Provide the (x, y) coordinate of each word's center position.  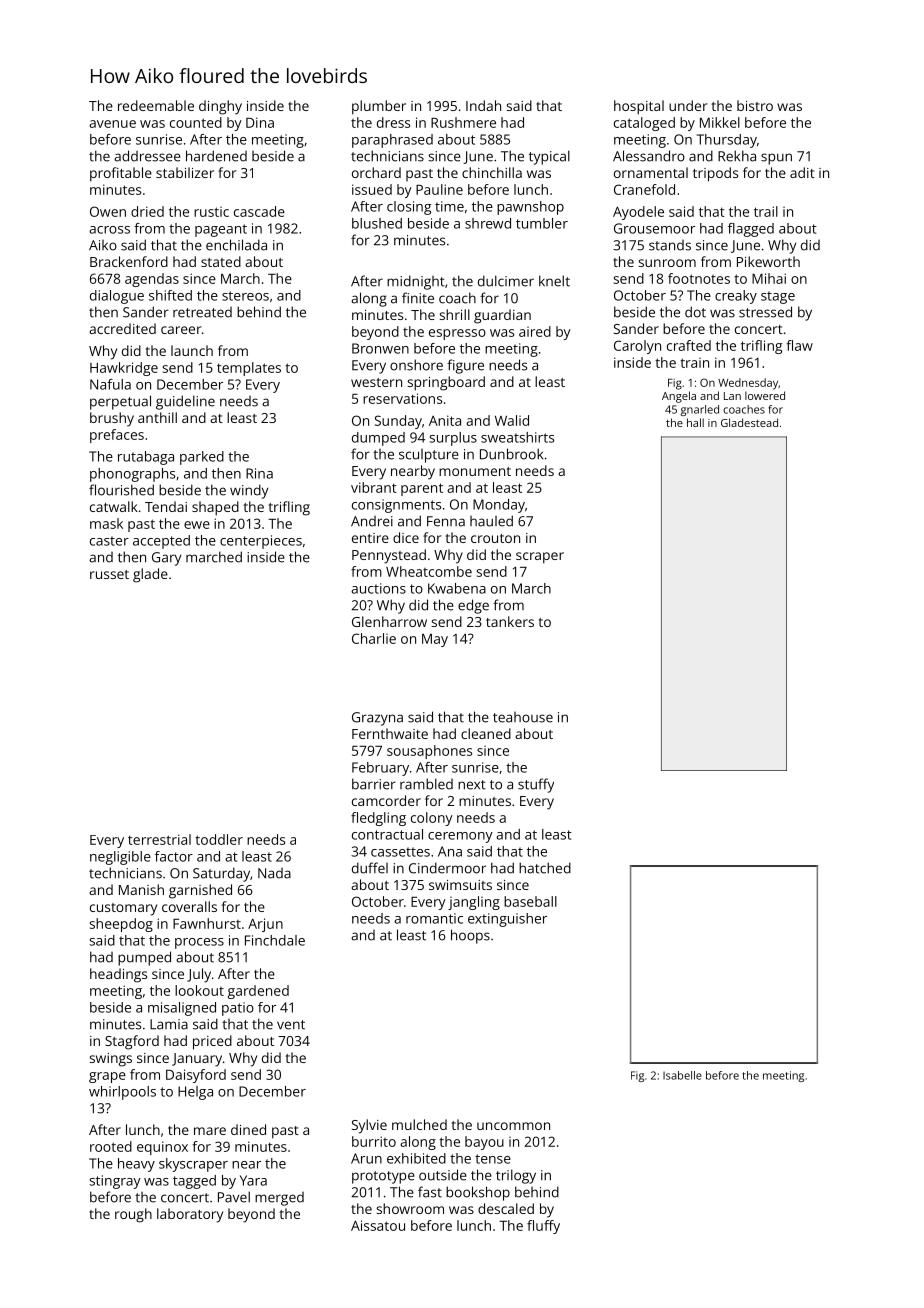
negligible (120, 858)
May (435, 640)
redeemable (156, 105)
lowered (765, 395)
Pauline (439, 189)
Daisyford (196, 1076)
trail (766, 211)
